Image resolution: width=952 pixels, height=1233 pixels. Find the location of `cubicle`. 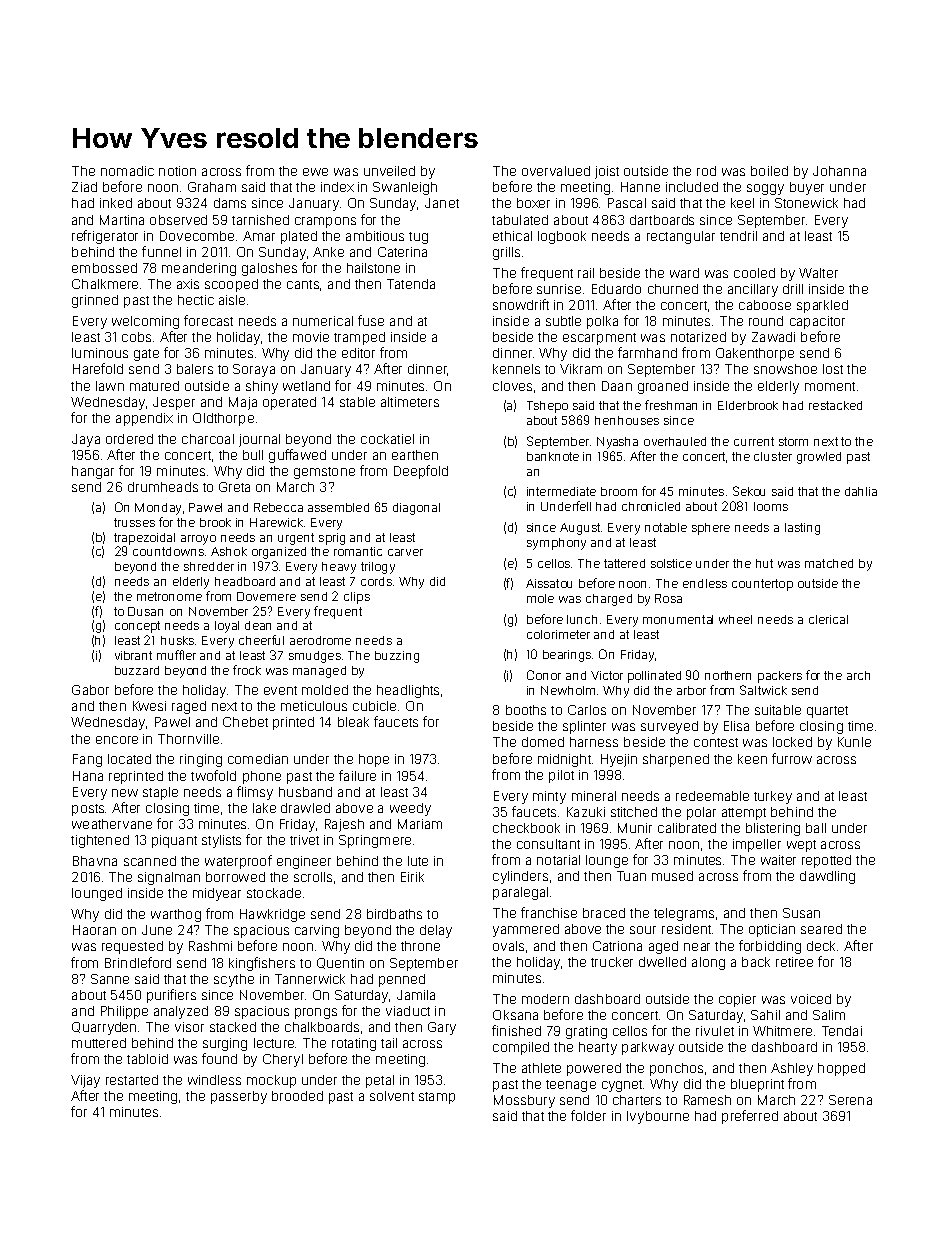

cubicle is located at coordinates (374, 706).
